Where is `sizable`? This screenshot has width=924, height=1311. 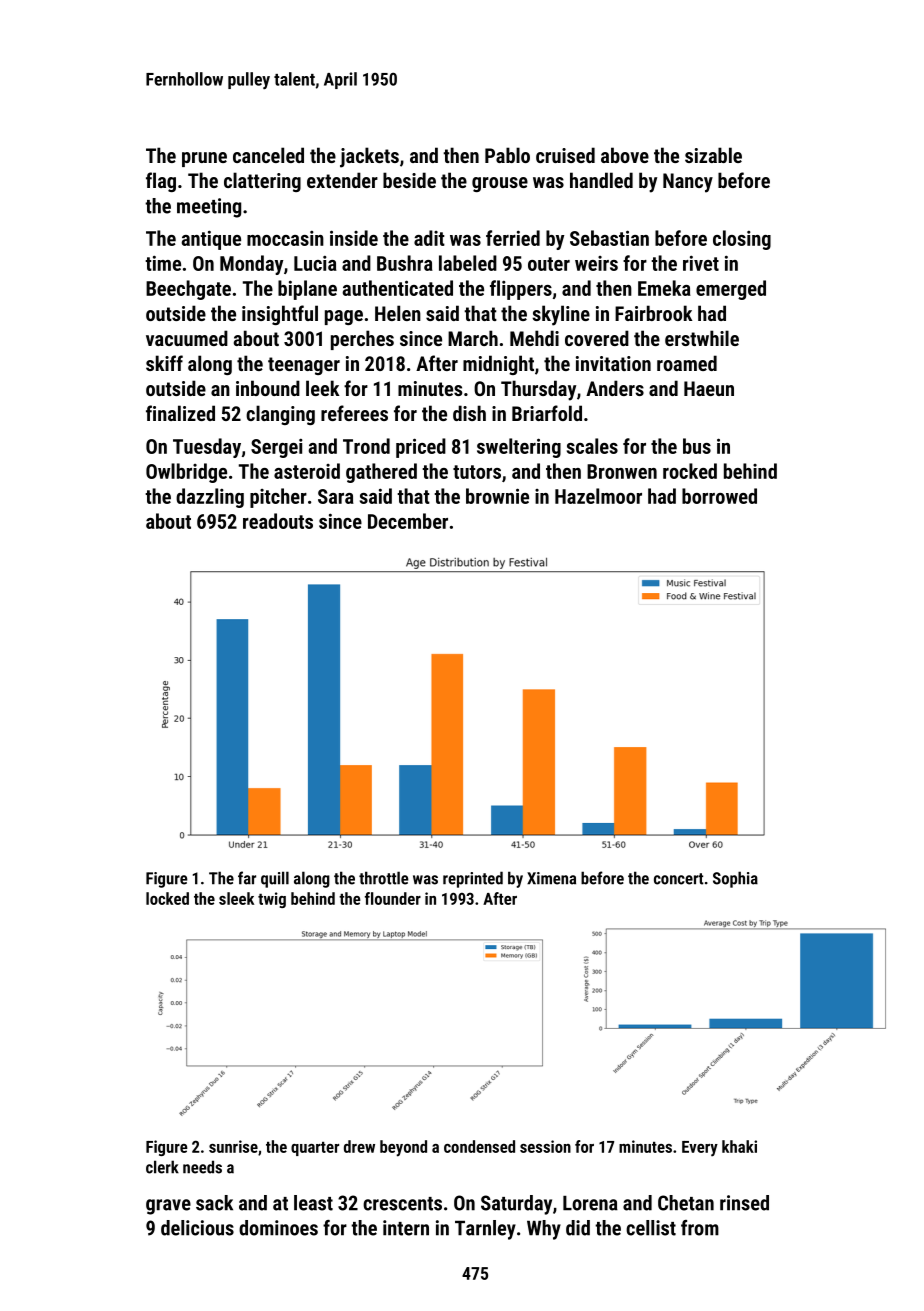 sizable is located at coordinates (713, 155).
